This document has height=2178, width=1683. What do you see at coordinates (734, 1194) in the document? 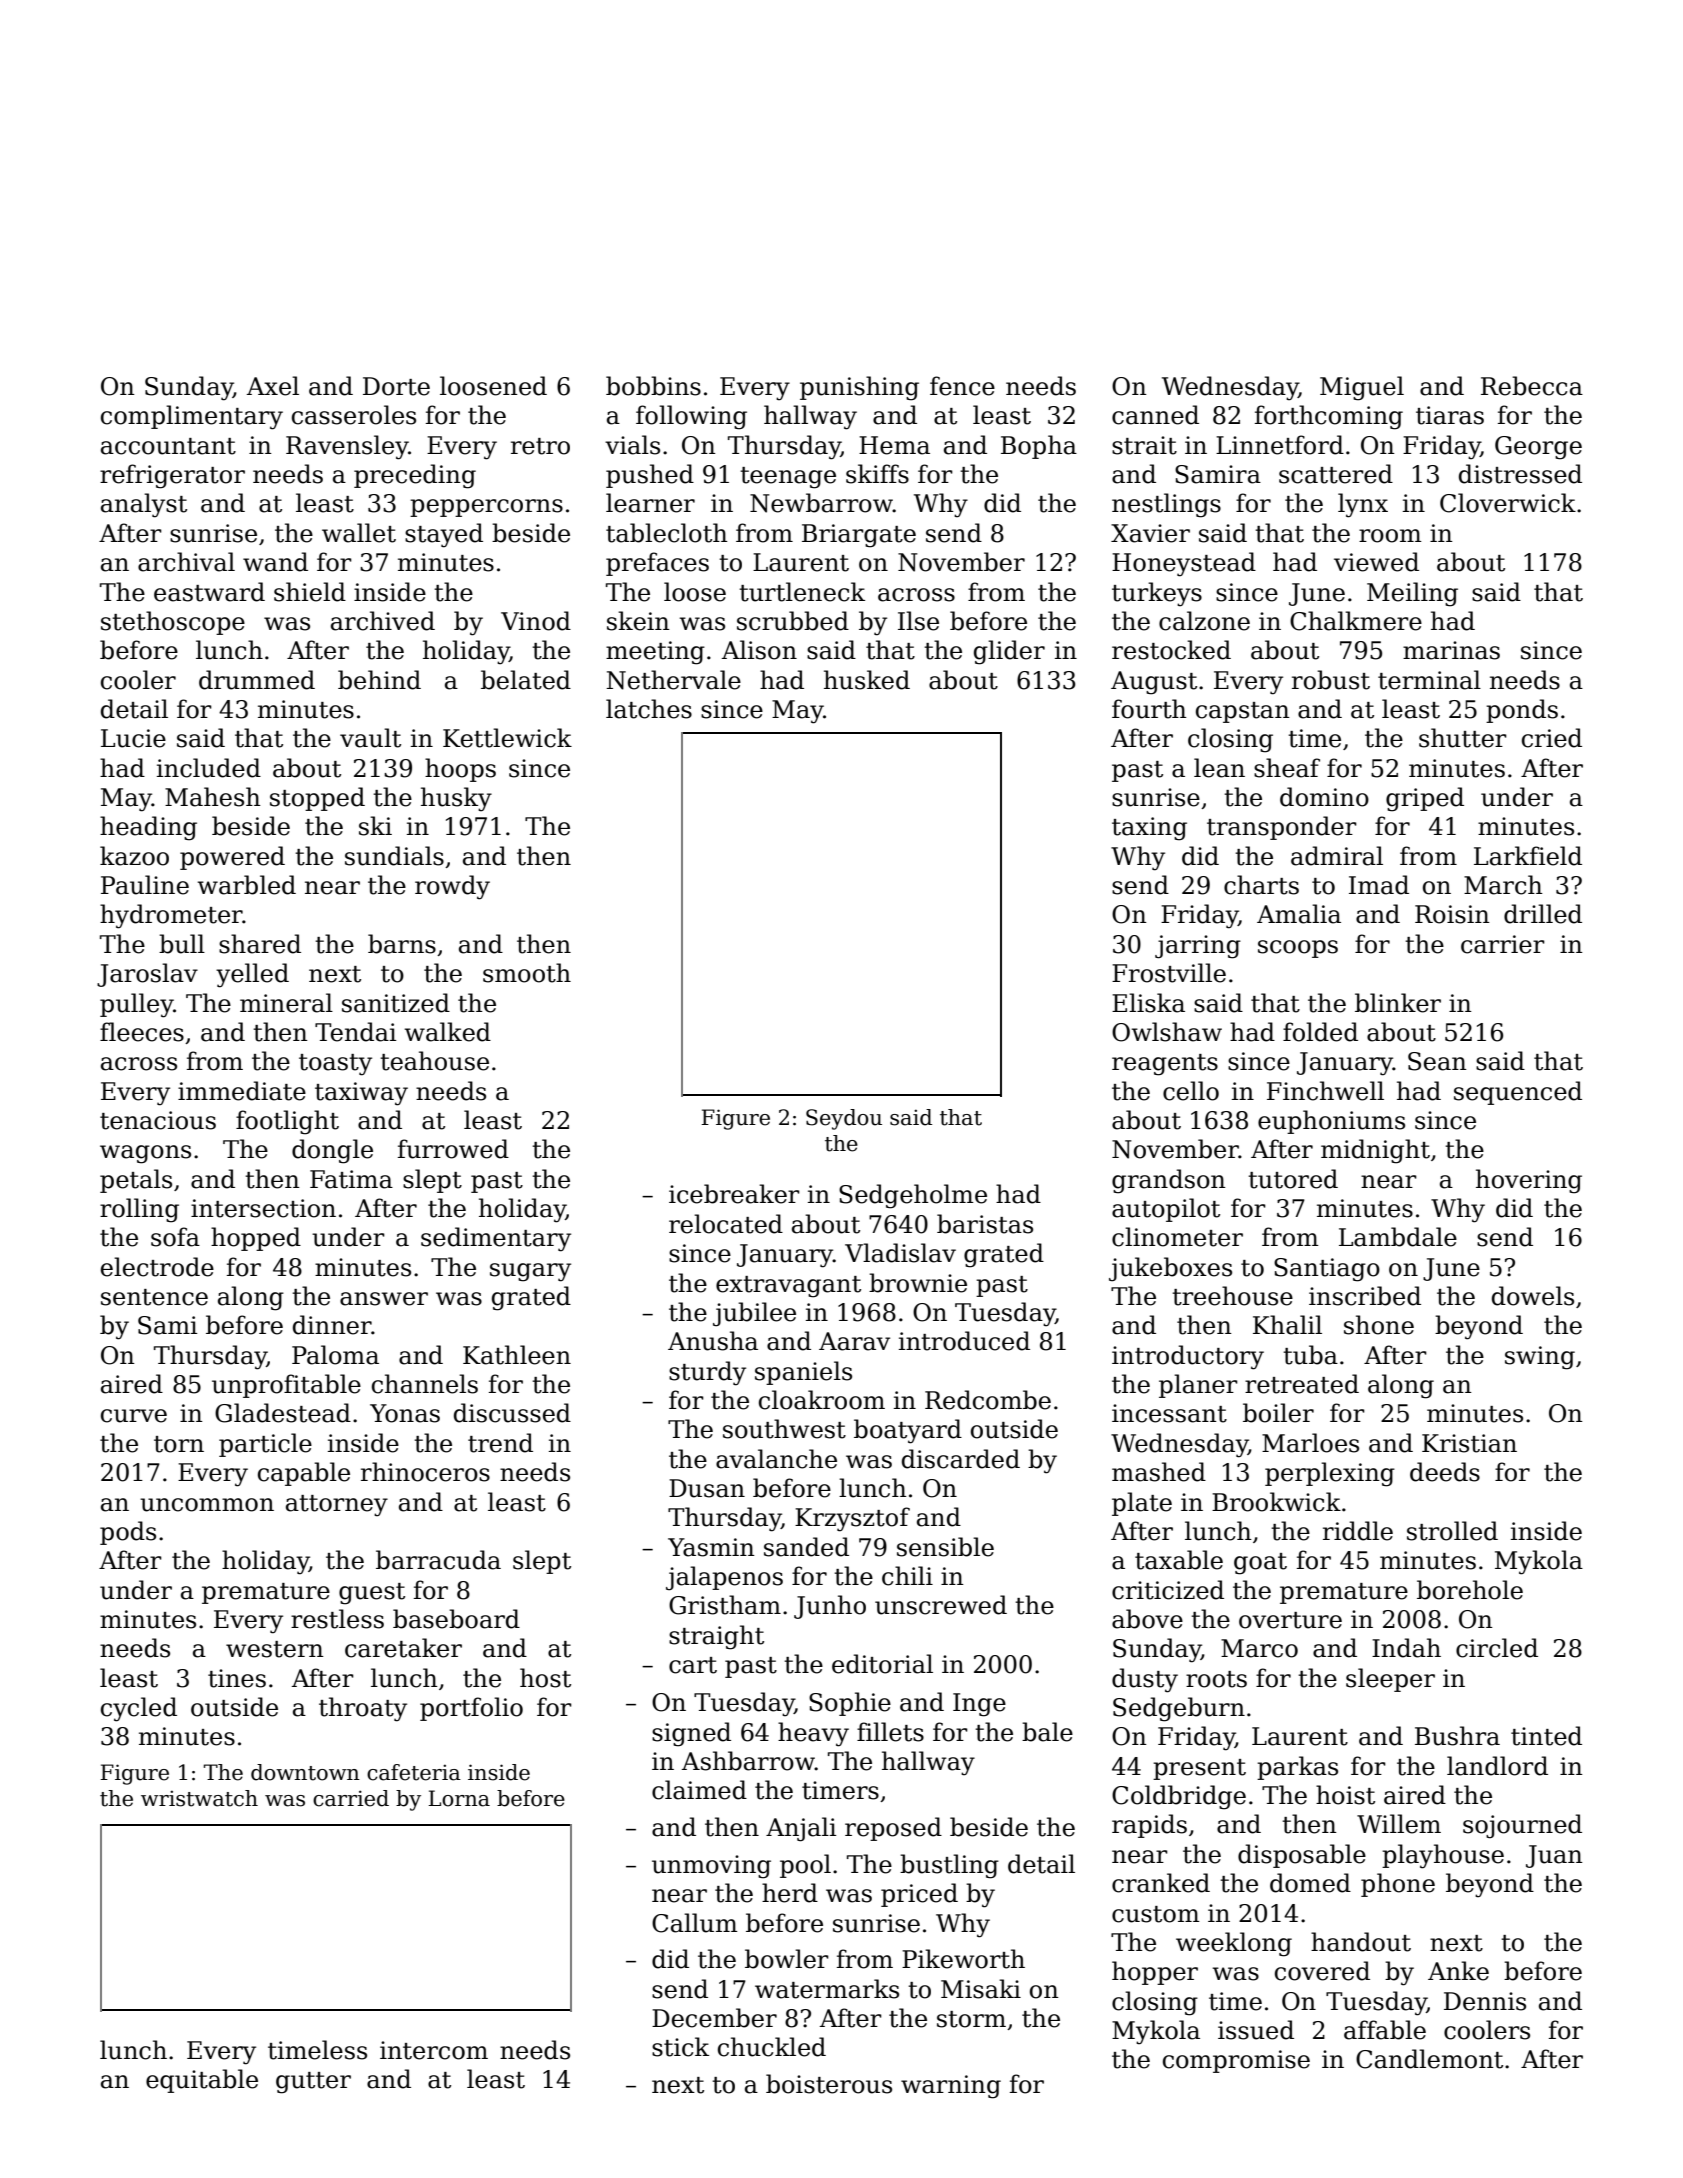
I see `icebreaker` at bounding box center [734, 1194].
